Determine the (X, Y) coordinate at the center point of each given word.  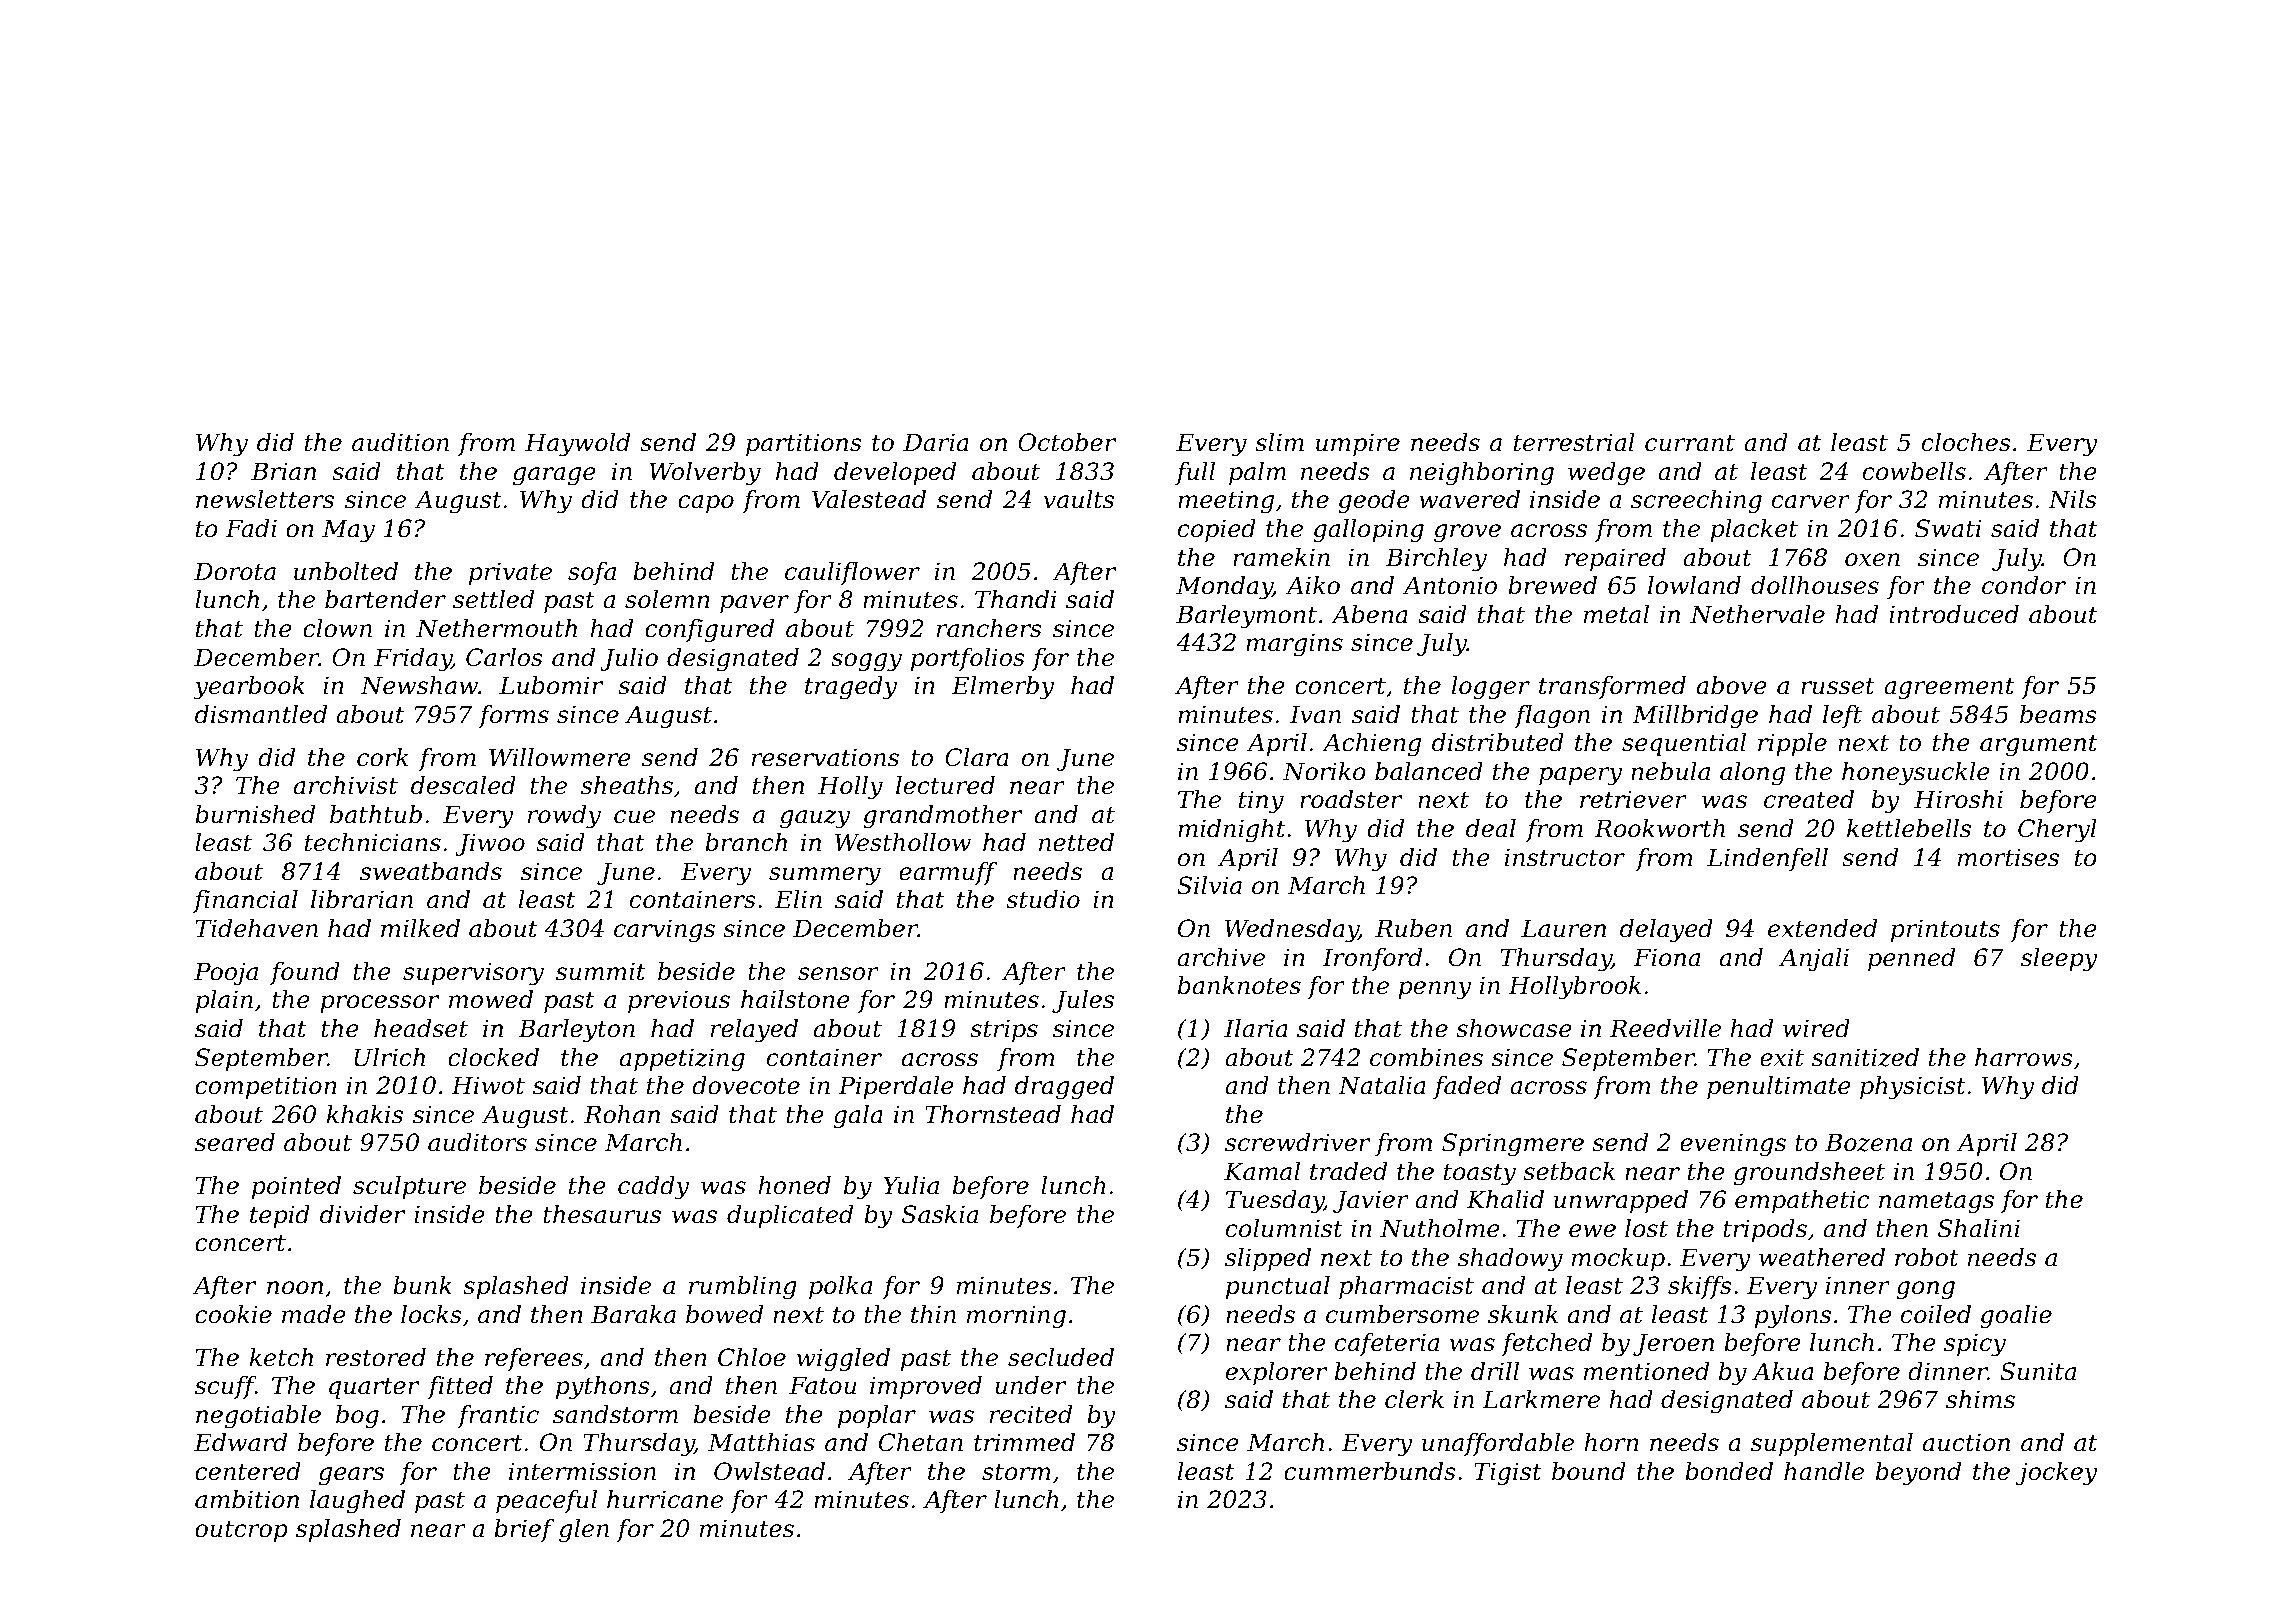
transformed (1612, 687)
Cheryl (2057, 831)
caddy (653, 1188)
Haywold (577, 445)
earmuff (948, 873)
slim (1279, 442)
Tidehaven (257, 928)
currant (1690, 443)
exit (1782, 1057)
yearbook (249, 688)
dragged (1064, 1088)
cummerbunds (1370, 1471)
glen (584, 1531)
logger (1491, 688)
